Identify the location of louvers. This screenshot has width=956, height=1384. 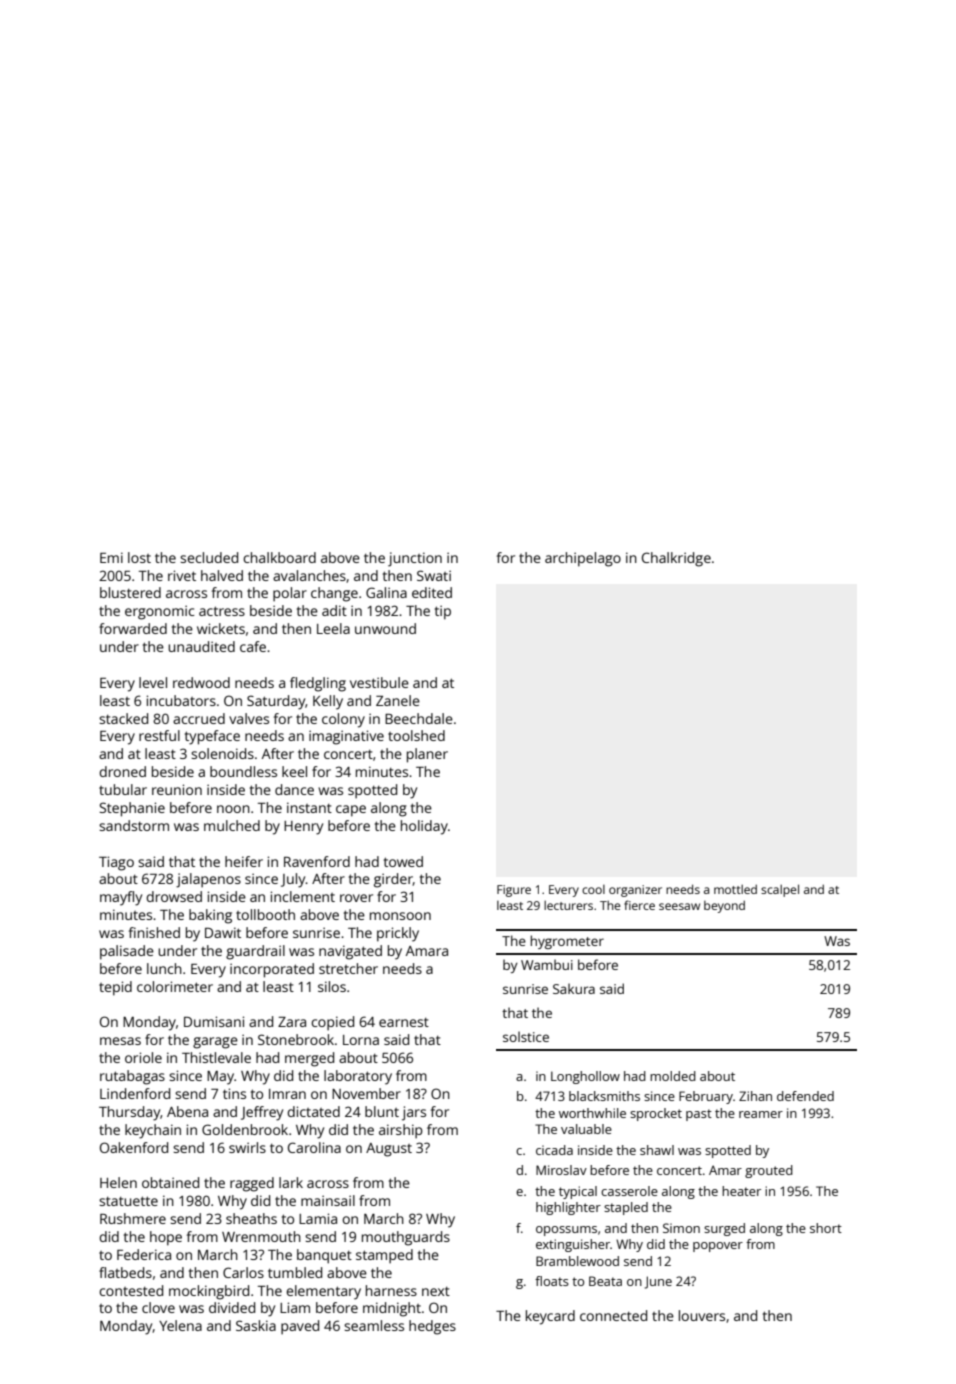
(702, 1315).
